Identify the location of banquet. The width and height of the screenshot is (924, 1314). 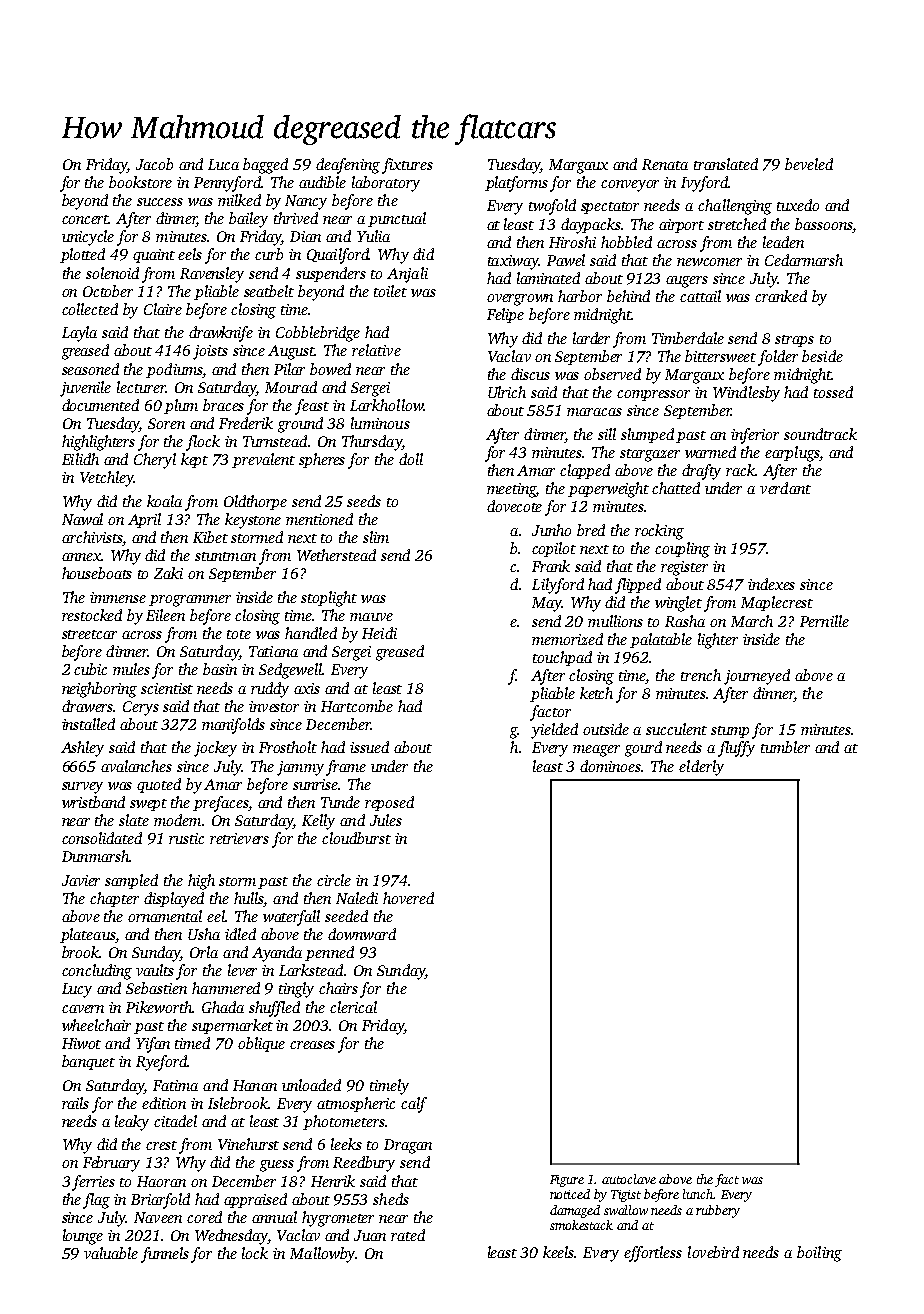
(88, 1062).
